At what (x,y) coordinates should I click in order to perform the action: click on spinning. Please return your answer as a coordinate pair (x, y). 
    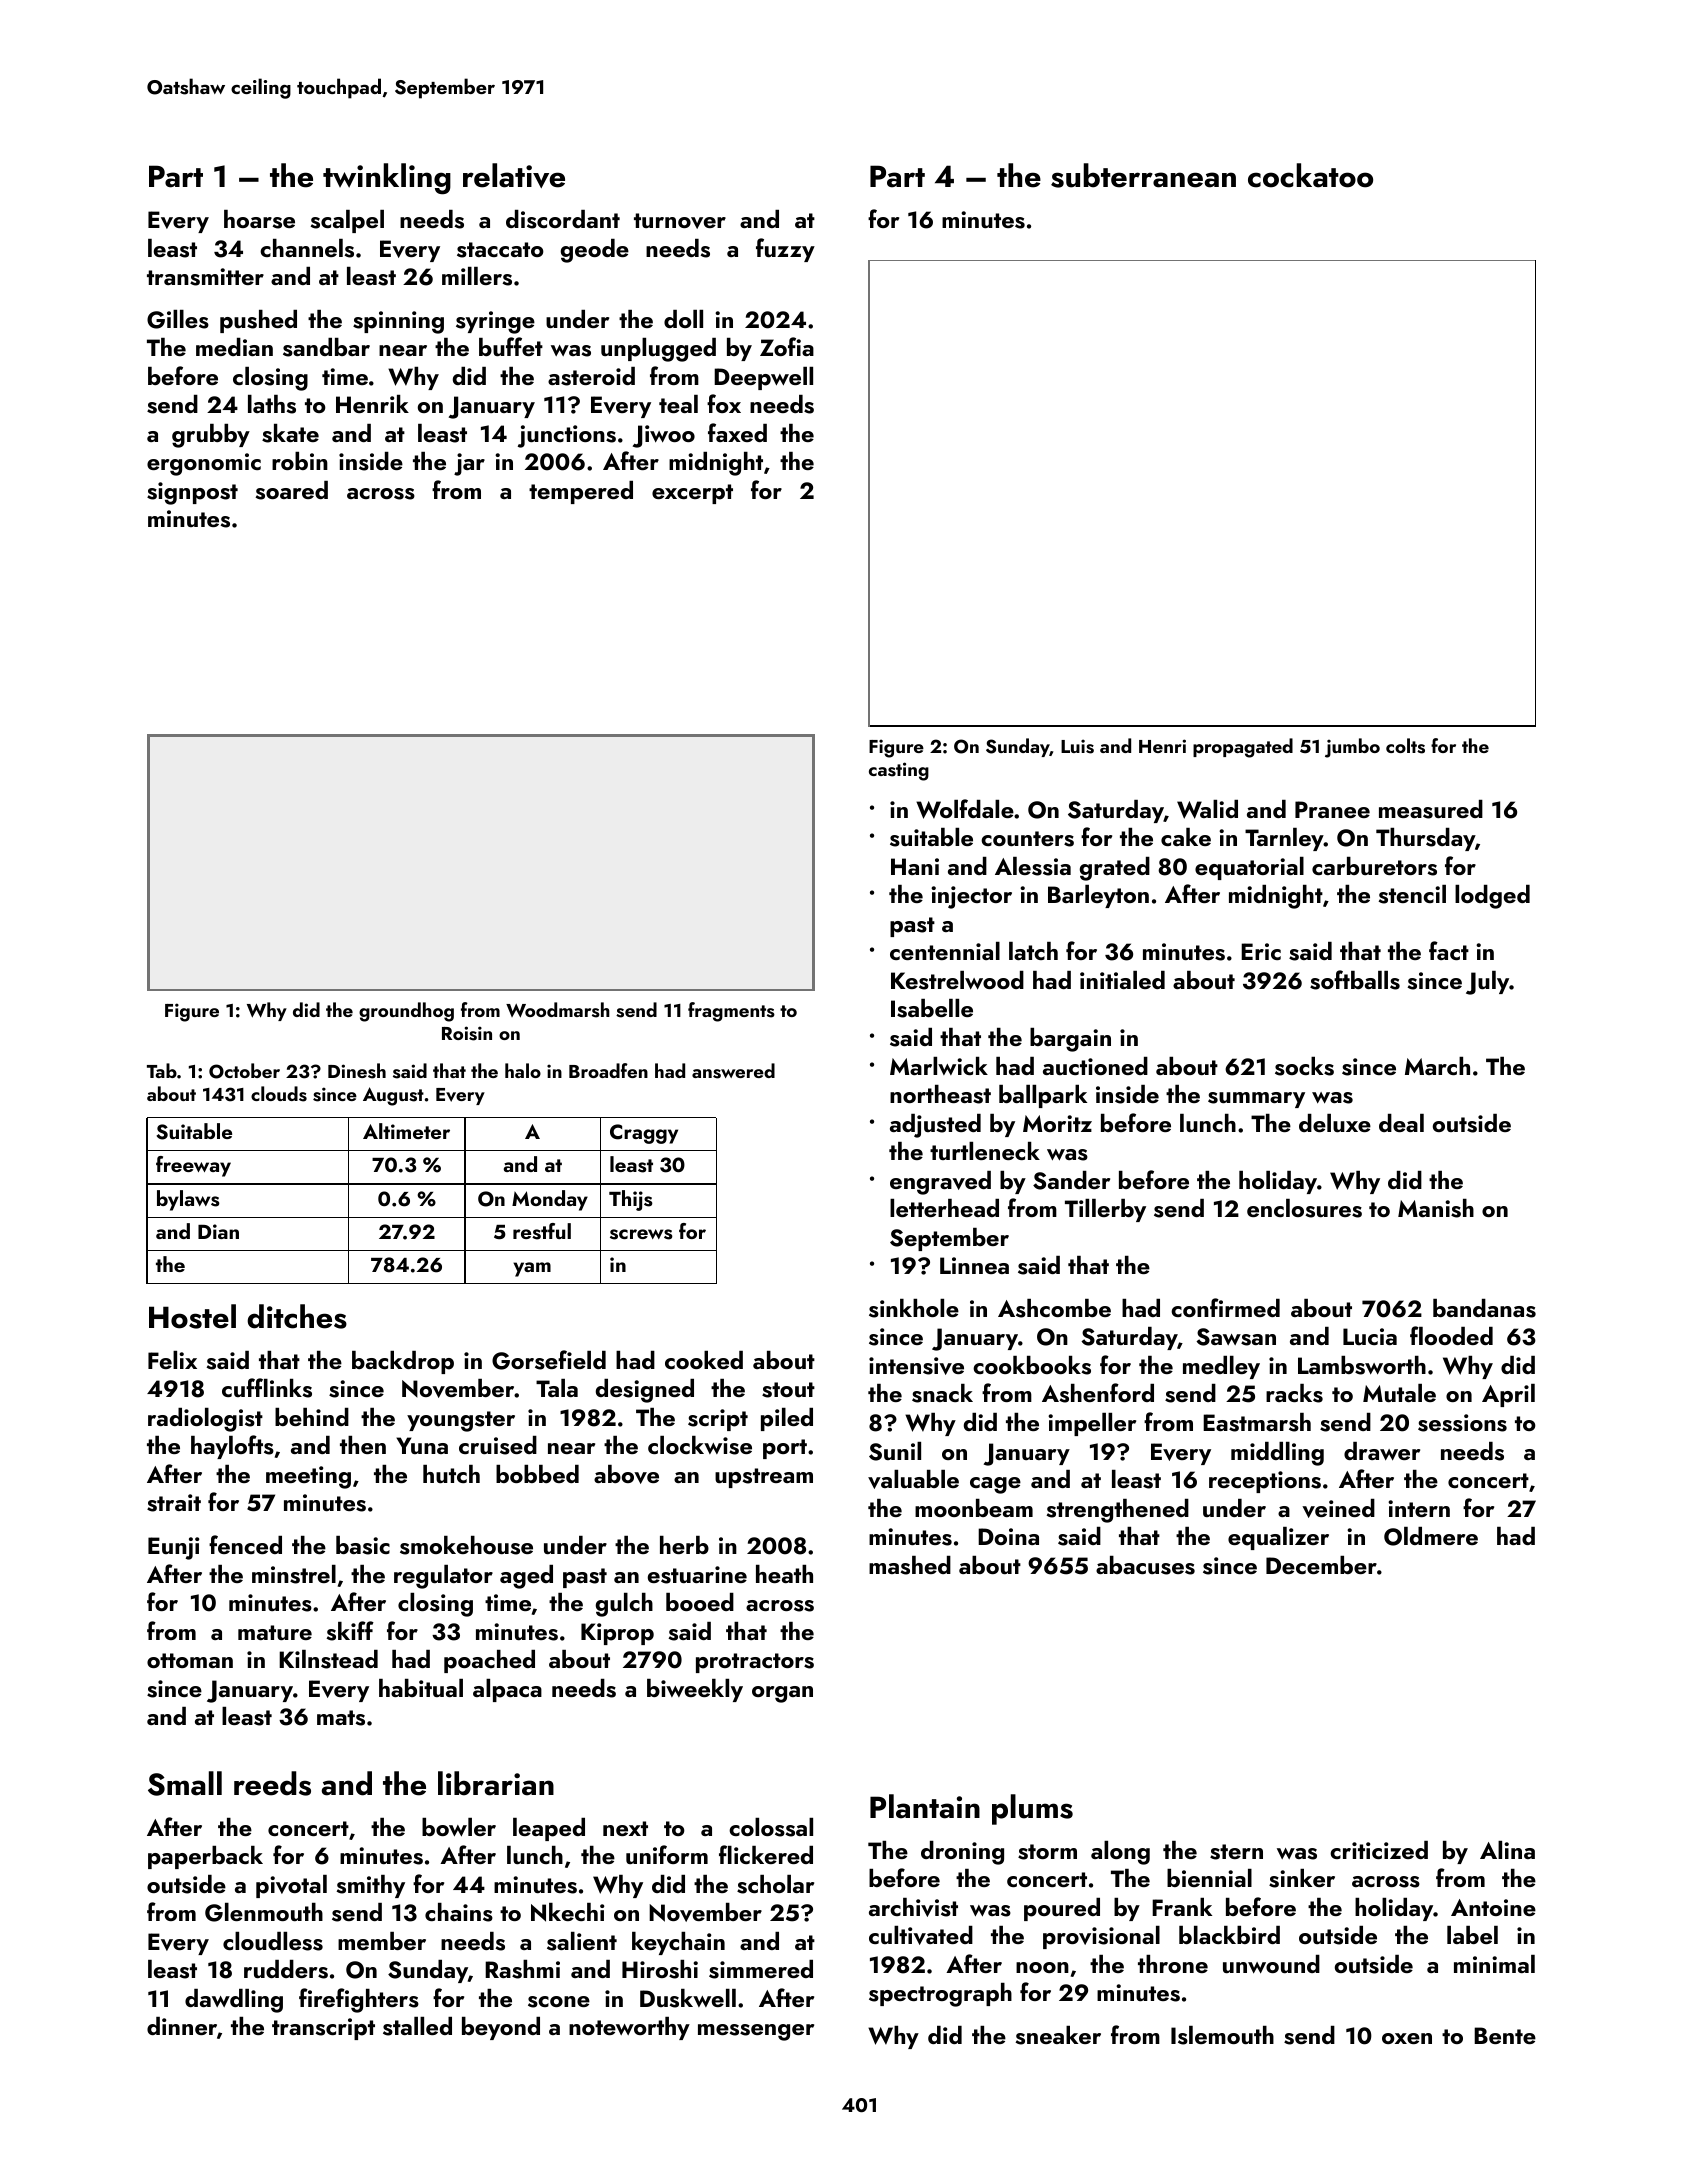
    Looking at the image, I should click on (398, 322).
